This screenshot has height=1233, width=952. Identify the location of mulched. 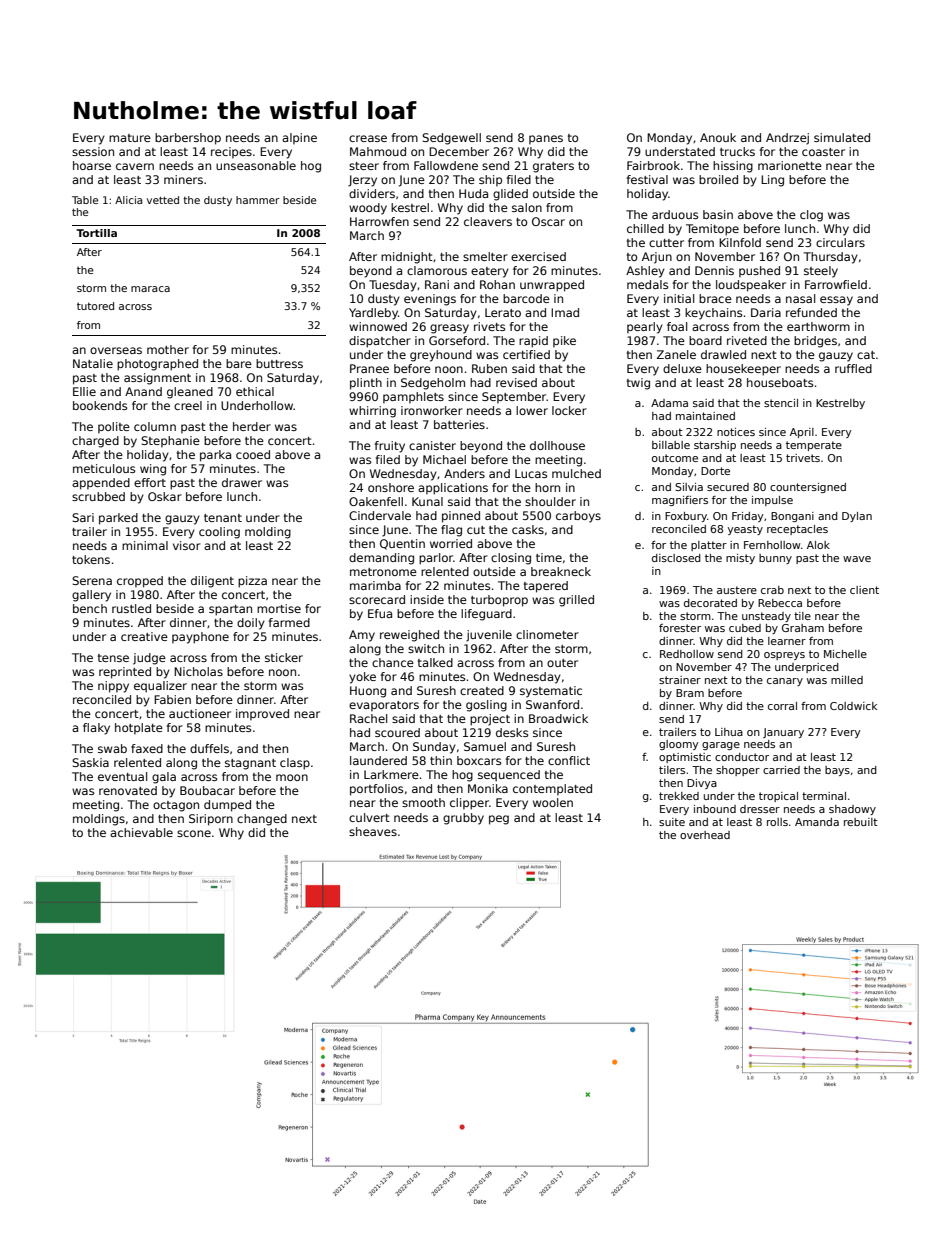
(576, 473).
